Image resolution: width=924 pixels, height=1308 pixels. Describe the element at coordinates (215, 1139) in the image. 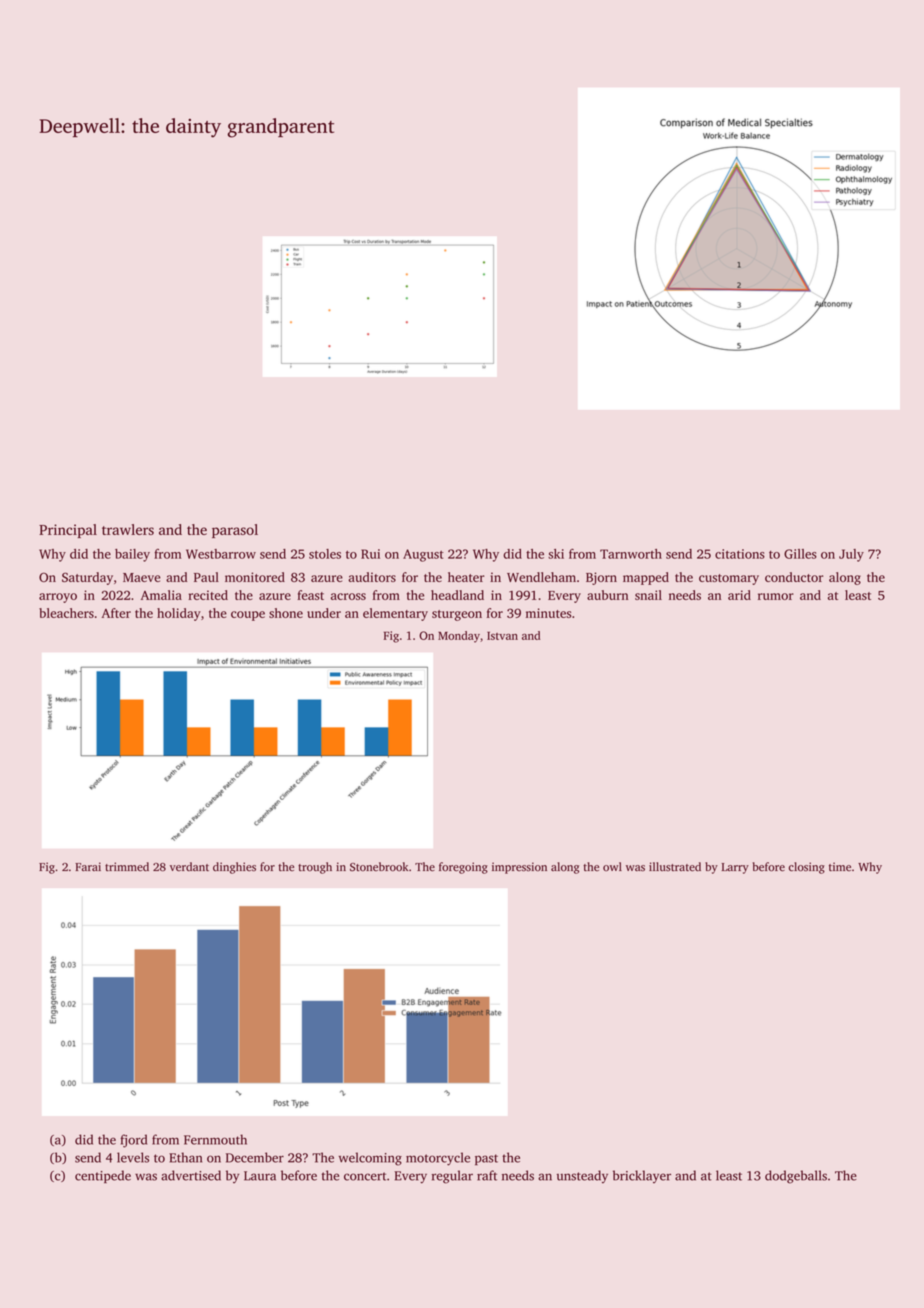

I see `Fernmouth` at that location.
